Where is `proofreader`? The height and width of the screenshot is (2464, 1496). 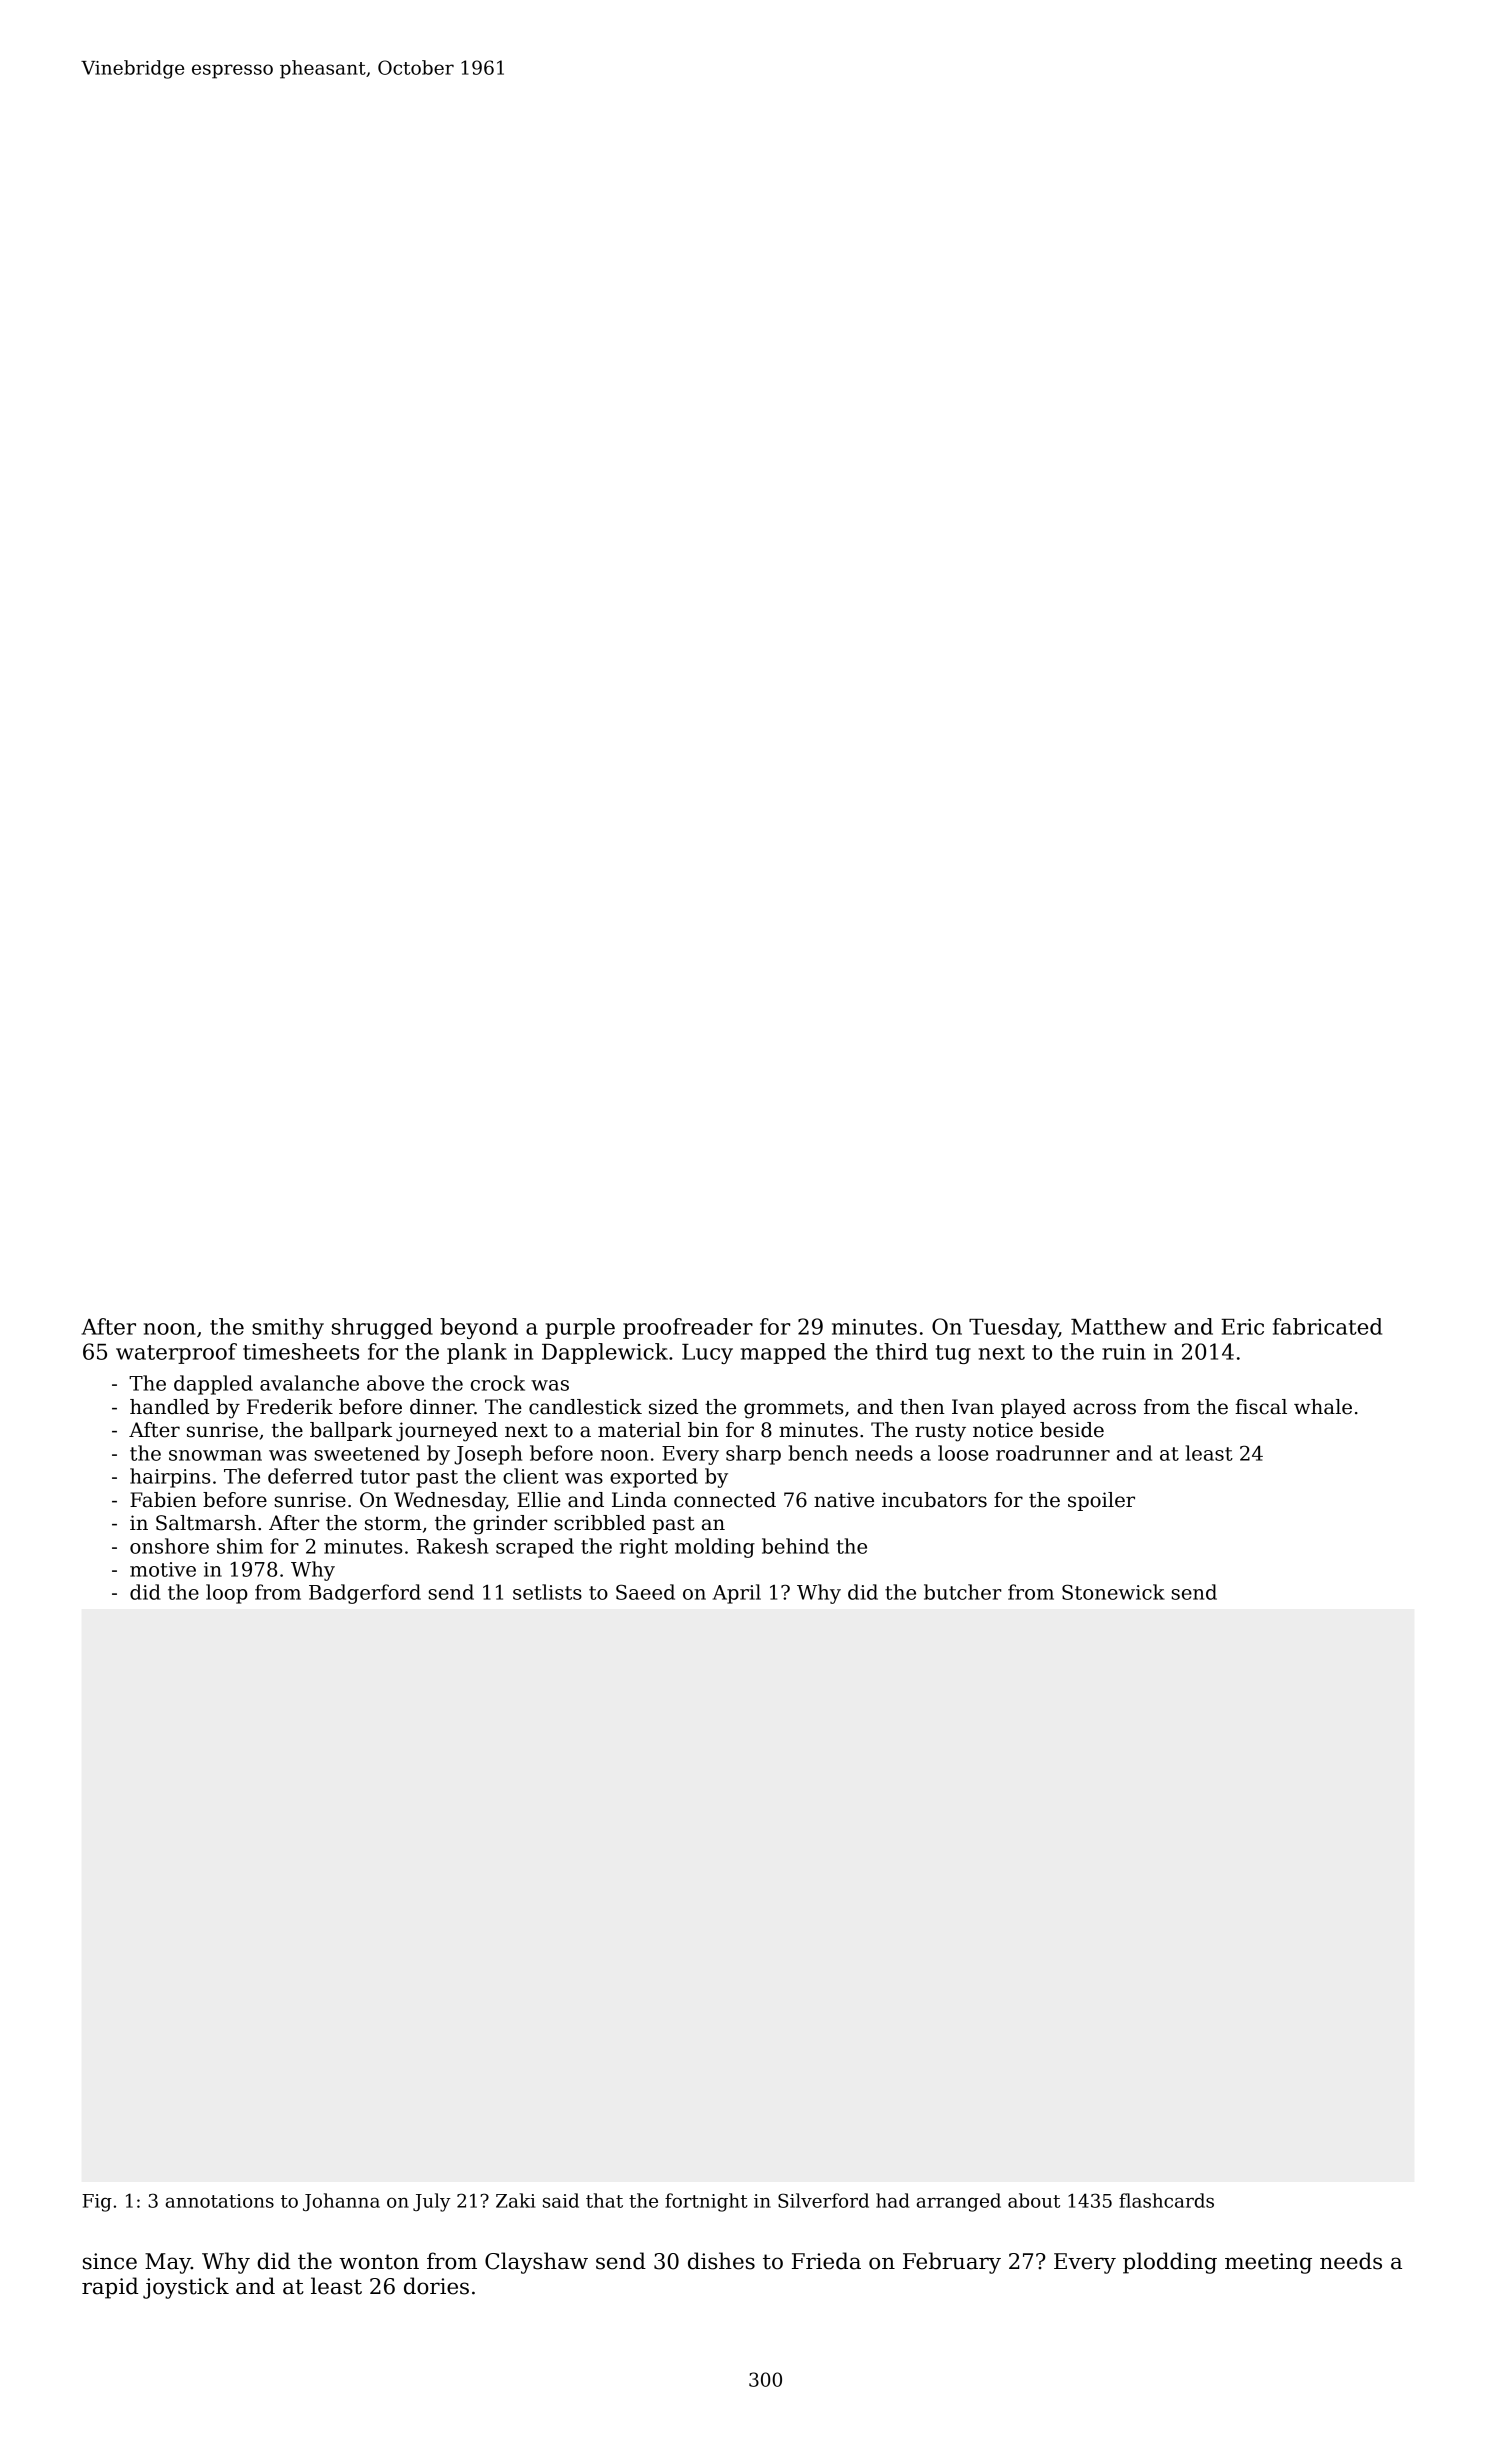 proofreader is located at coordinates (688, 1328).
